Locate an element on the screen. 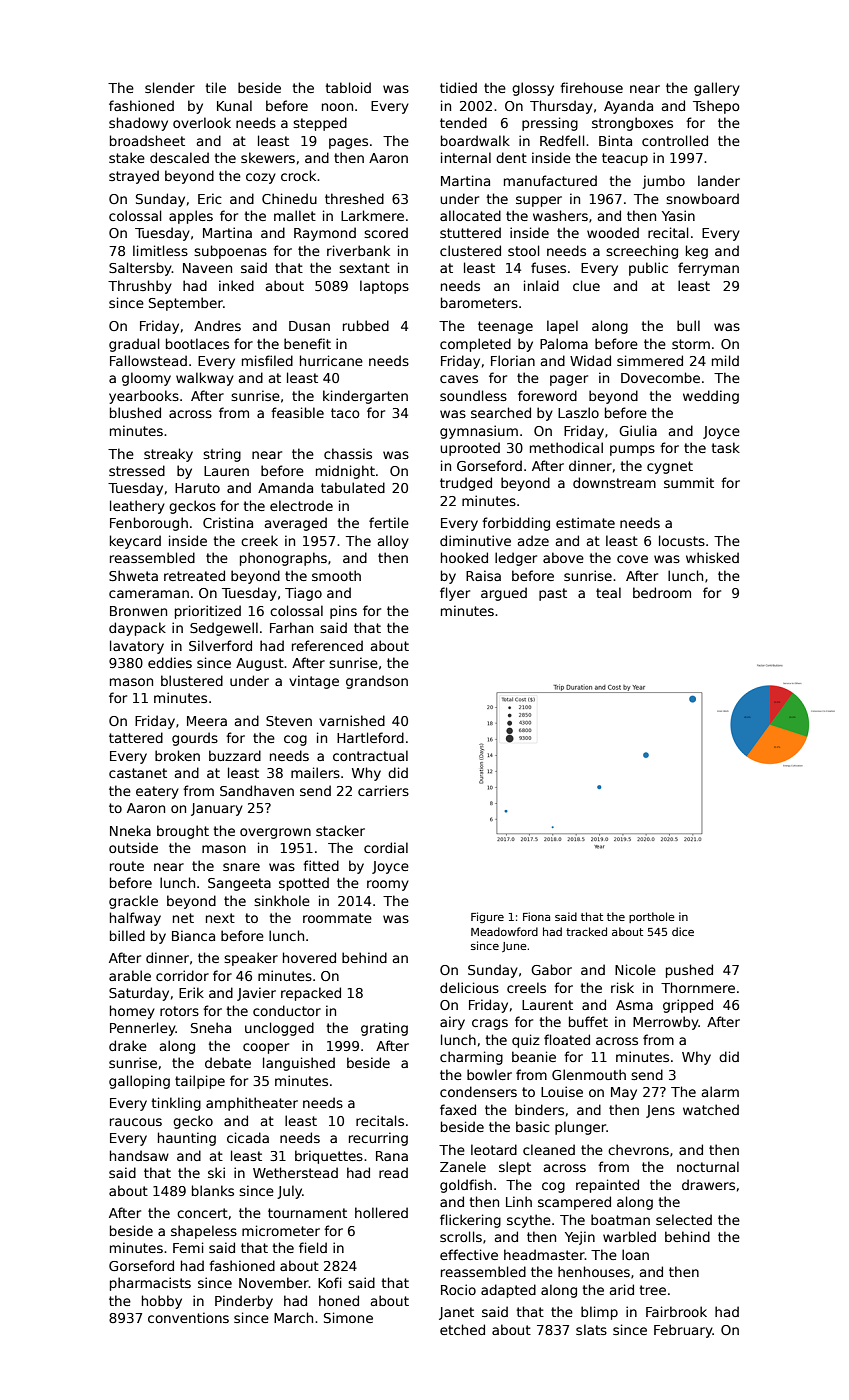  slender is located at coordinates (170, 87).
